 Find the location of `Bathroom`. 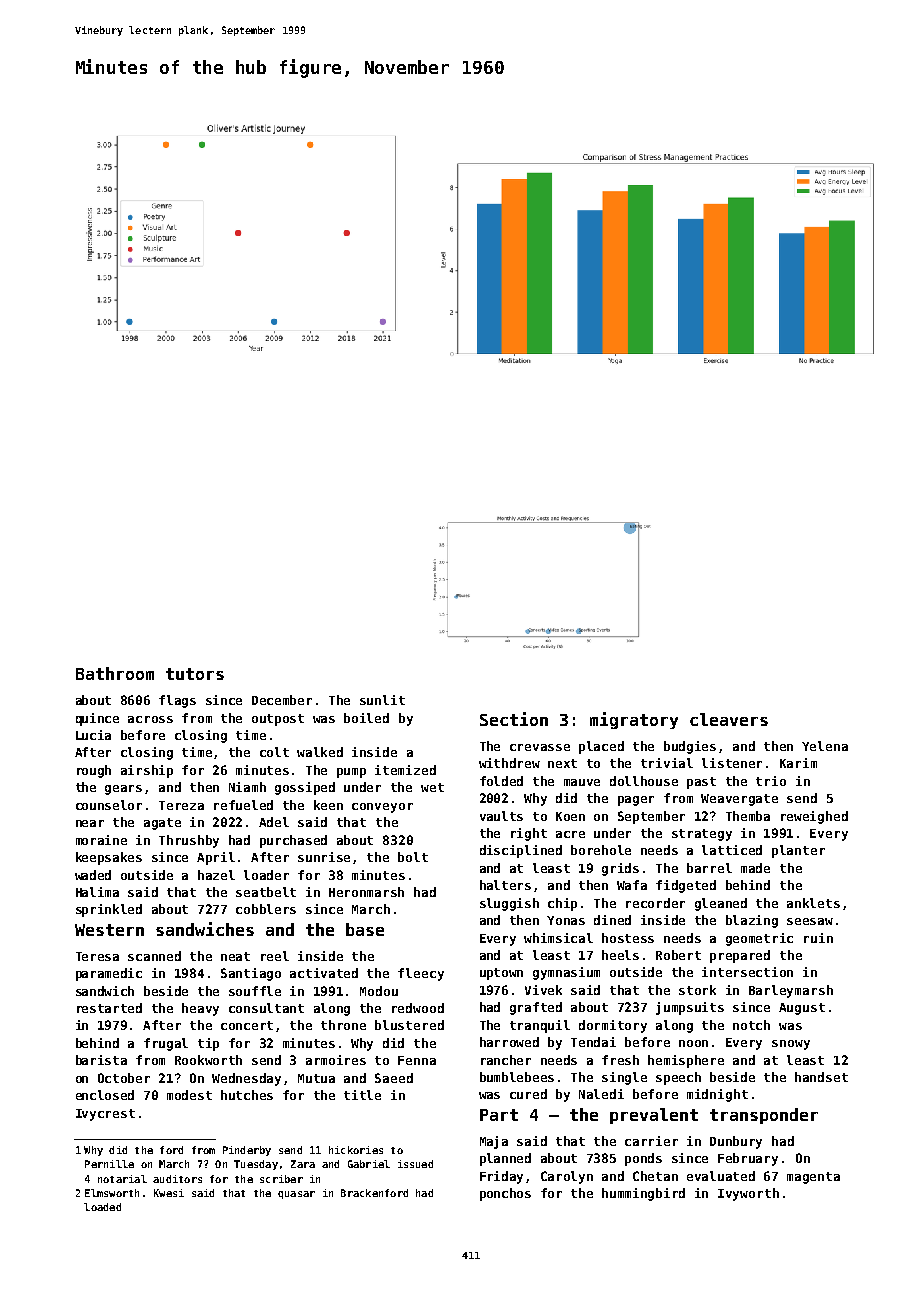

Bathroom is located at coordinates (115, 673).
